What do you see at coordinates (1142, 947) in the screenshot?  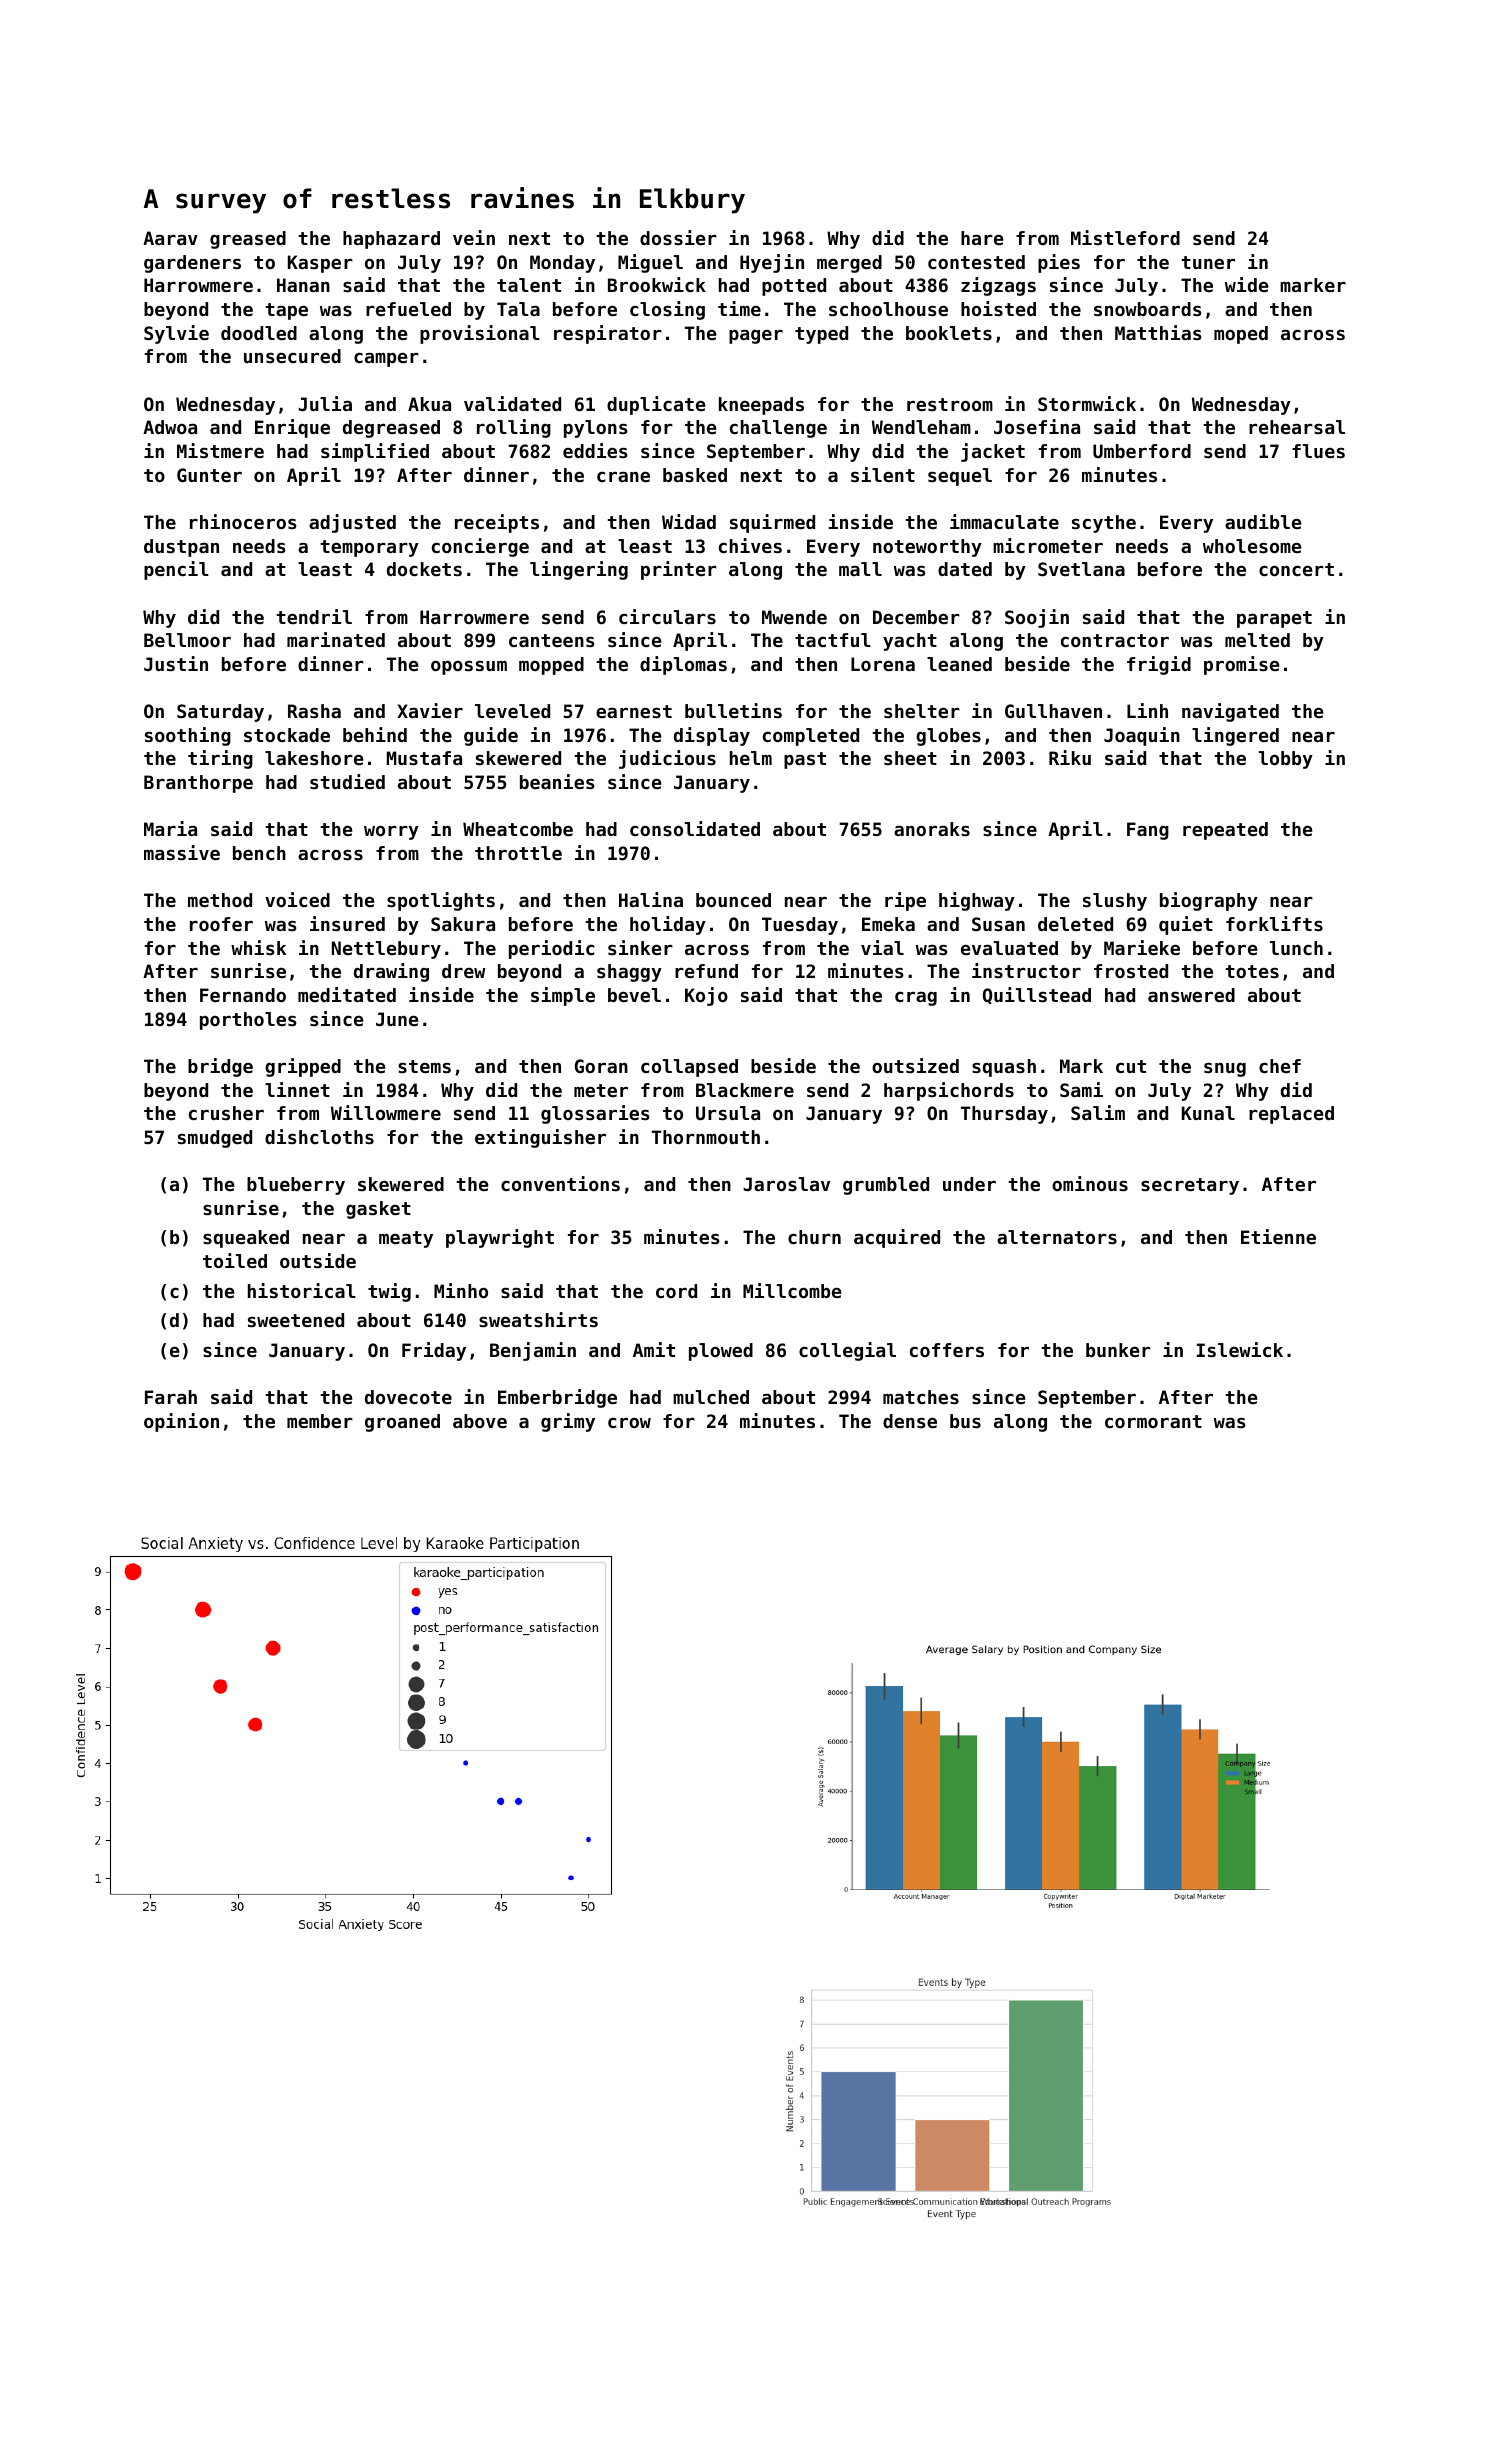 I see `Marieke` at bounding box center [1142, 947].
